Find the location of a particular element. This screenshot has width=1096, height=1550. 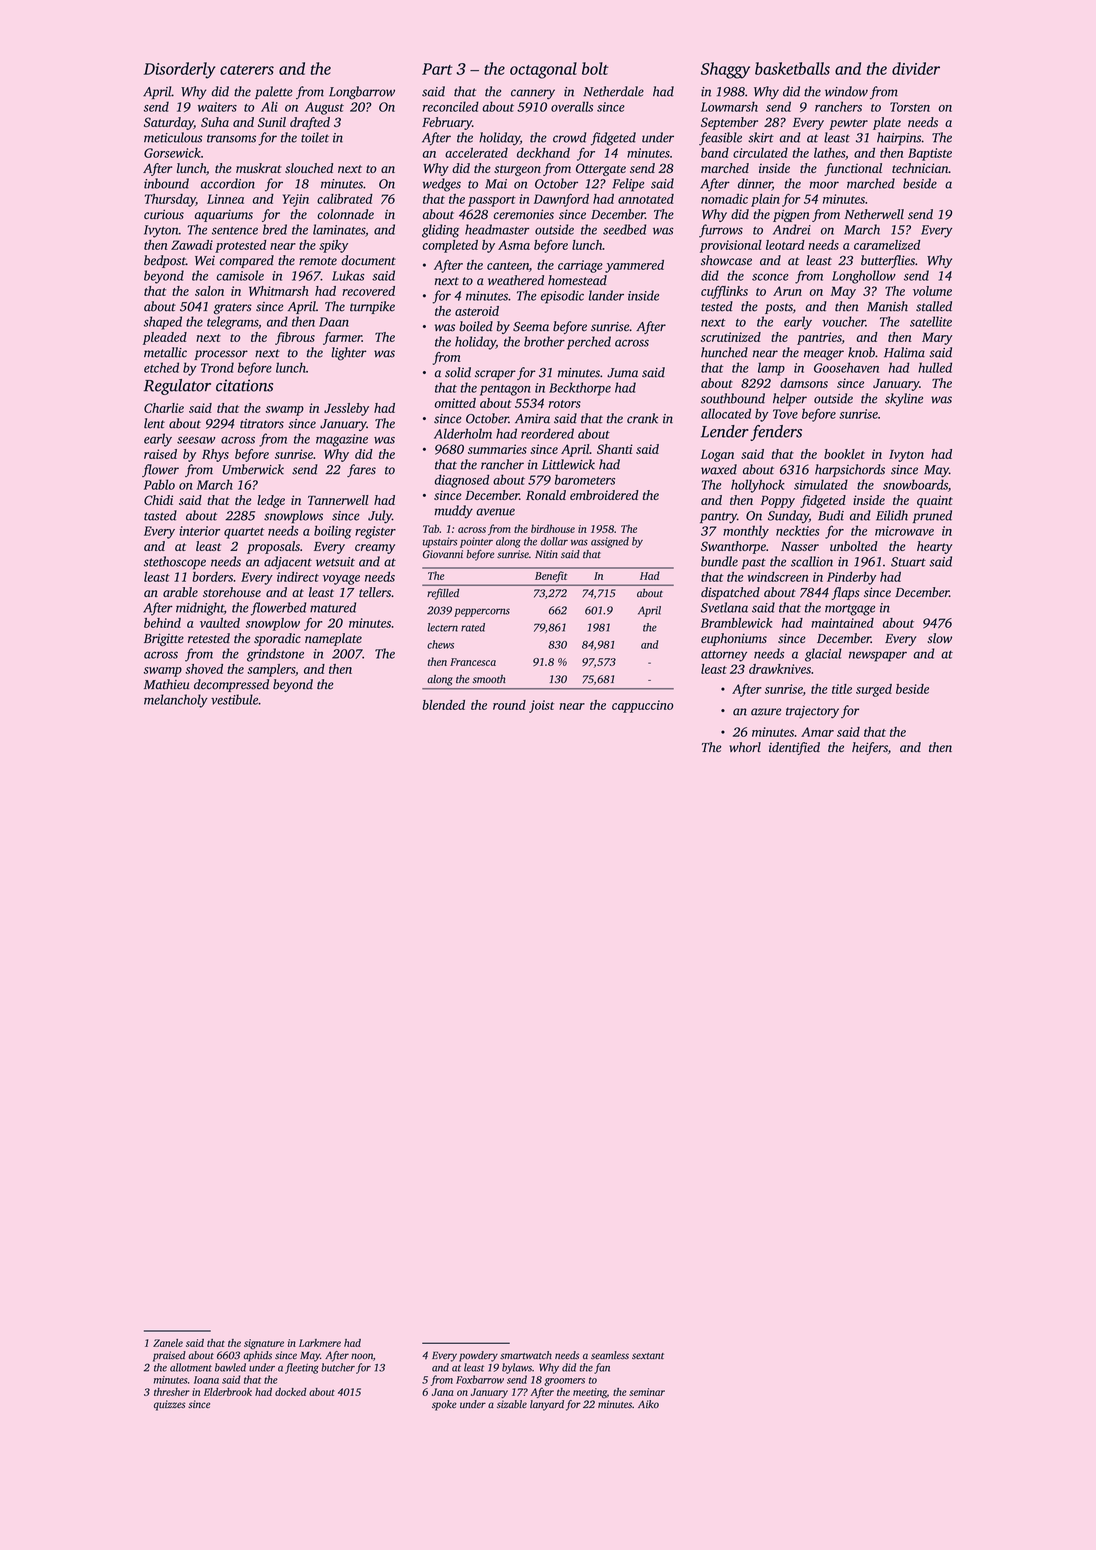

Juma is located at coordinates (622, 373).
